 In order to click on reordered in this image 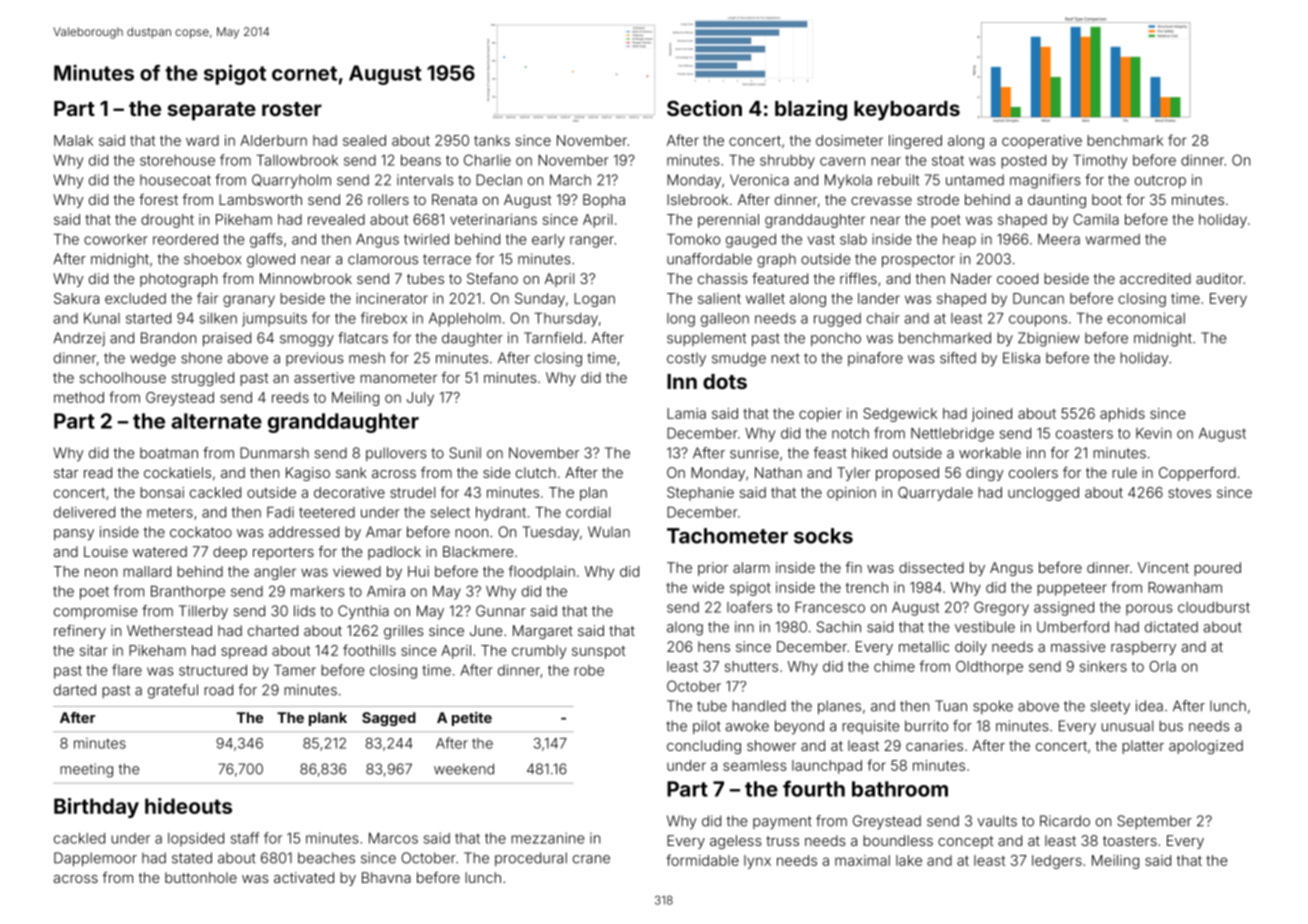, I will do `click(185, 239)`.
